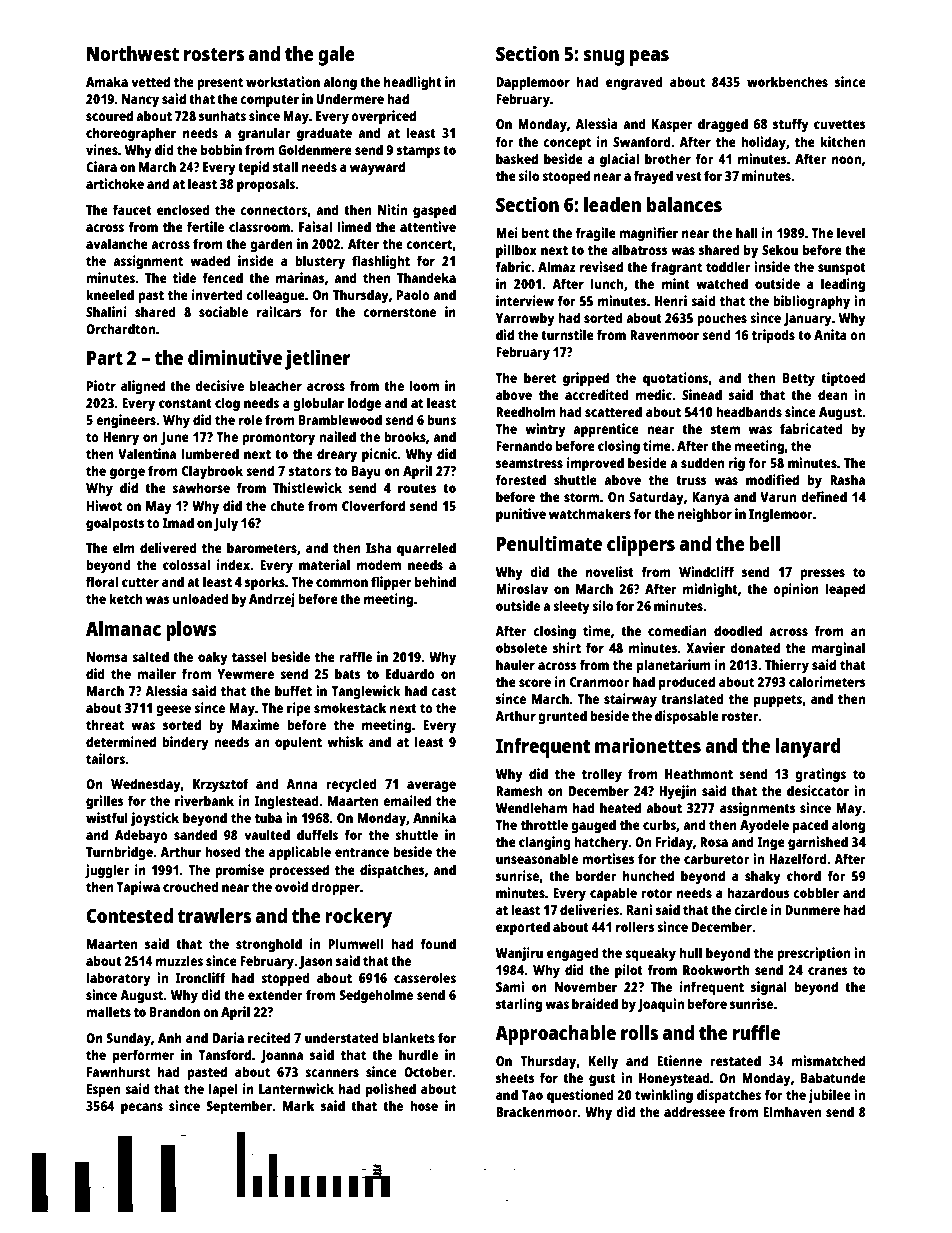 The image size is (952, 1233). Describe the element at coordinates (838, 649) in the screenshot. I see `marginal` at that location.
